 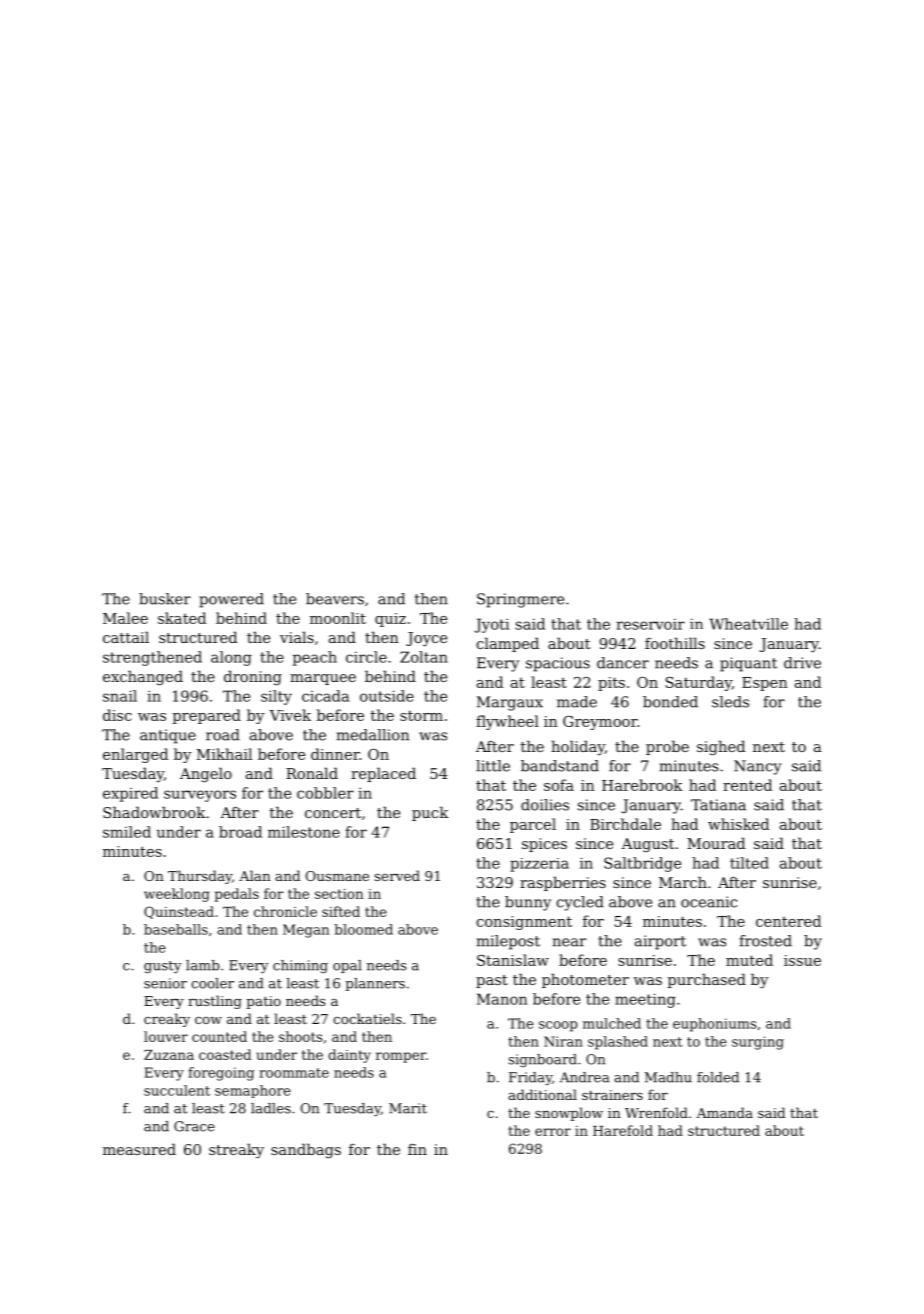 I want to click on weeklong, so click(x=176, y=895).
